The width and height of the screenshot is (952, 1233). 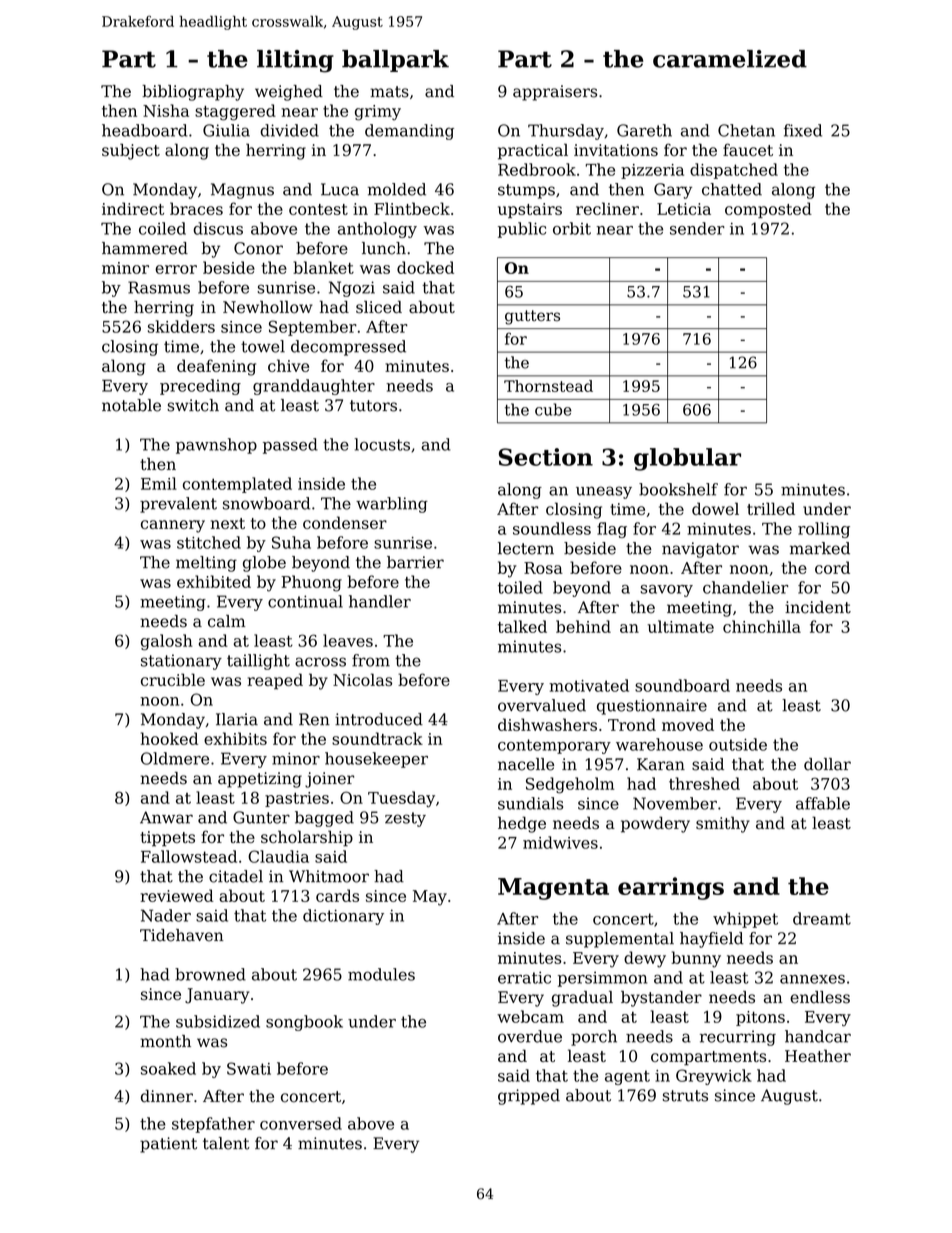 I want to click on caramelized, so click(x=730, y=59).
